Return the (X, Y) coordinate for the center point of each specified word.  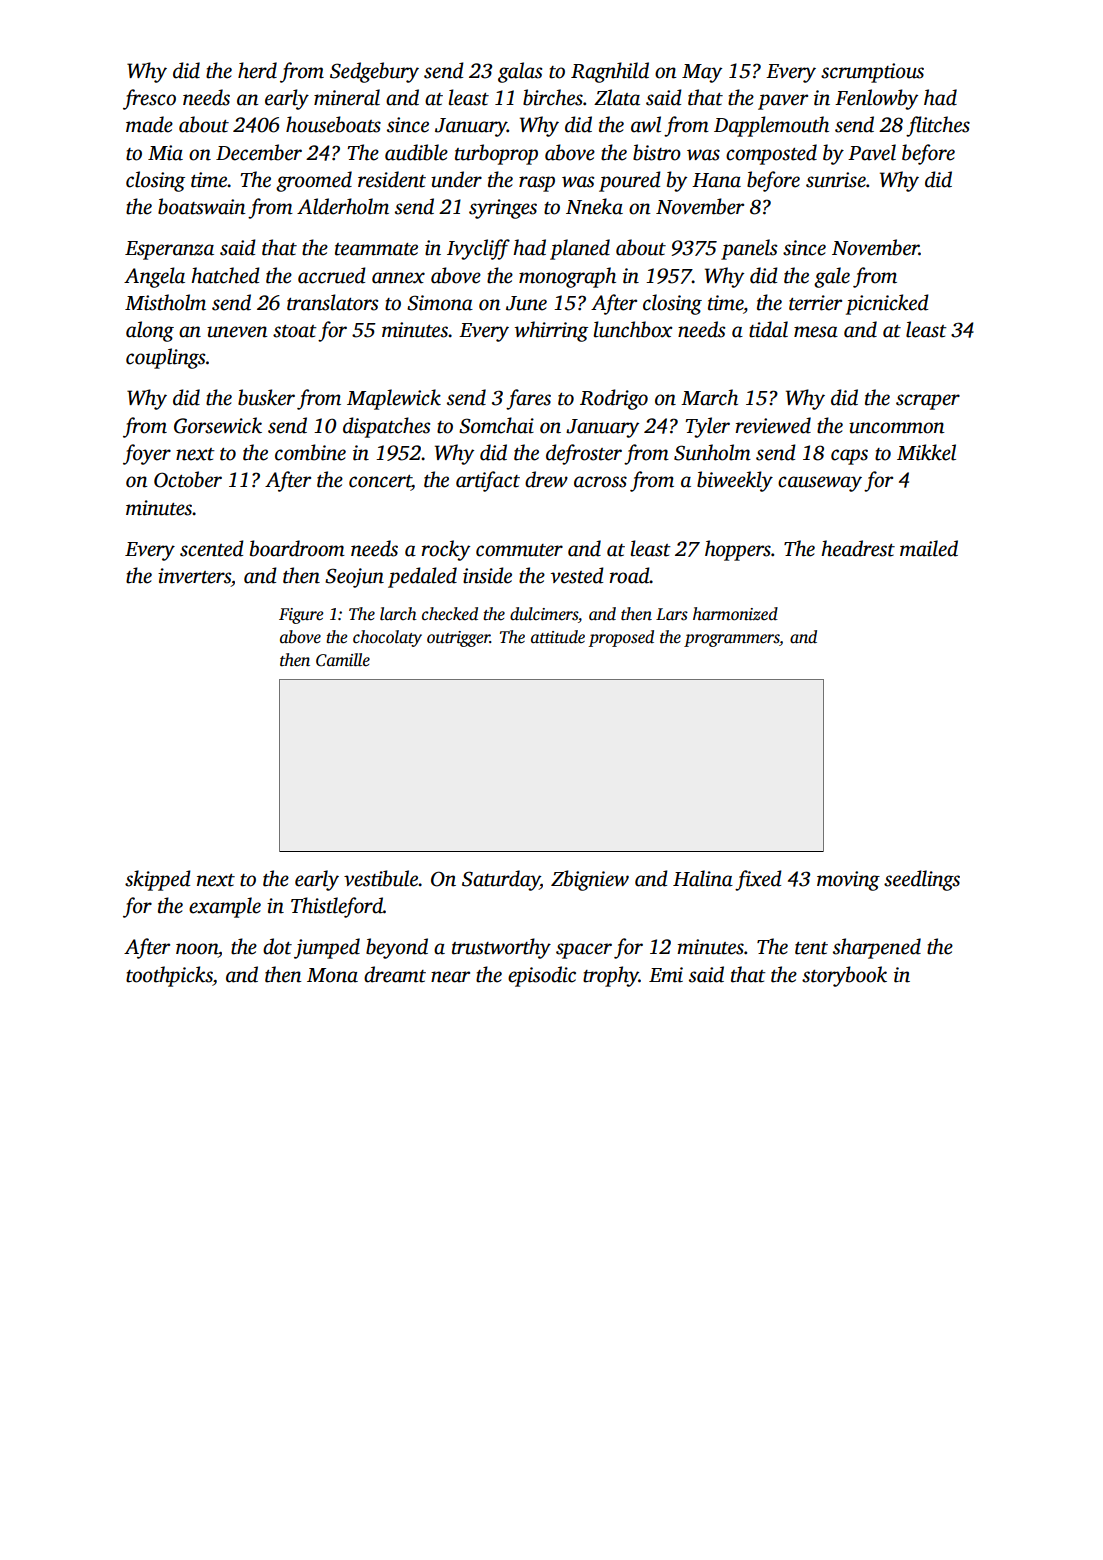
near (450, 977)
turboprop (496, 154)
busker (266, 397)
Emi (666, 975)
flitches (938, 126)
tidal (768, 329)
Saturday (501, 880)
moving (848, 881)
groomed (314, 181)
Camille (343, 660)
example (225, 907)
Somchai (496, 425)
